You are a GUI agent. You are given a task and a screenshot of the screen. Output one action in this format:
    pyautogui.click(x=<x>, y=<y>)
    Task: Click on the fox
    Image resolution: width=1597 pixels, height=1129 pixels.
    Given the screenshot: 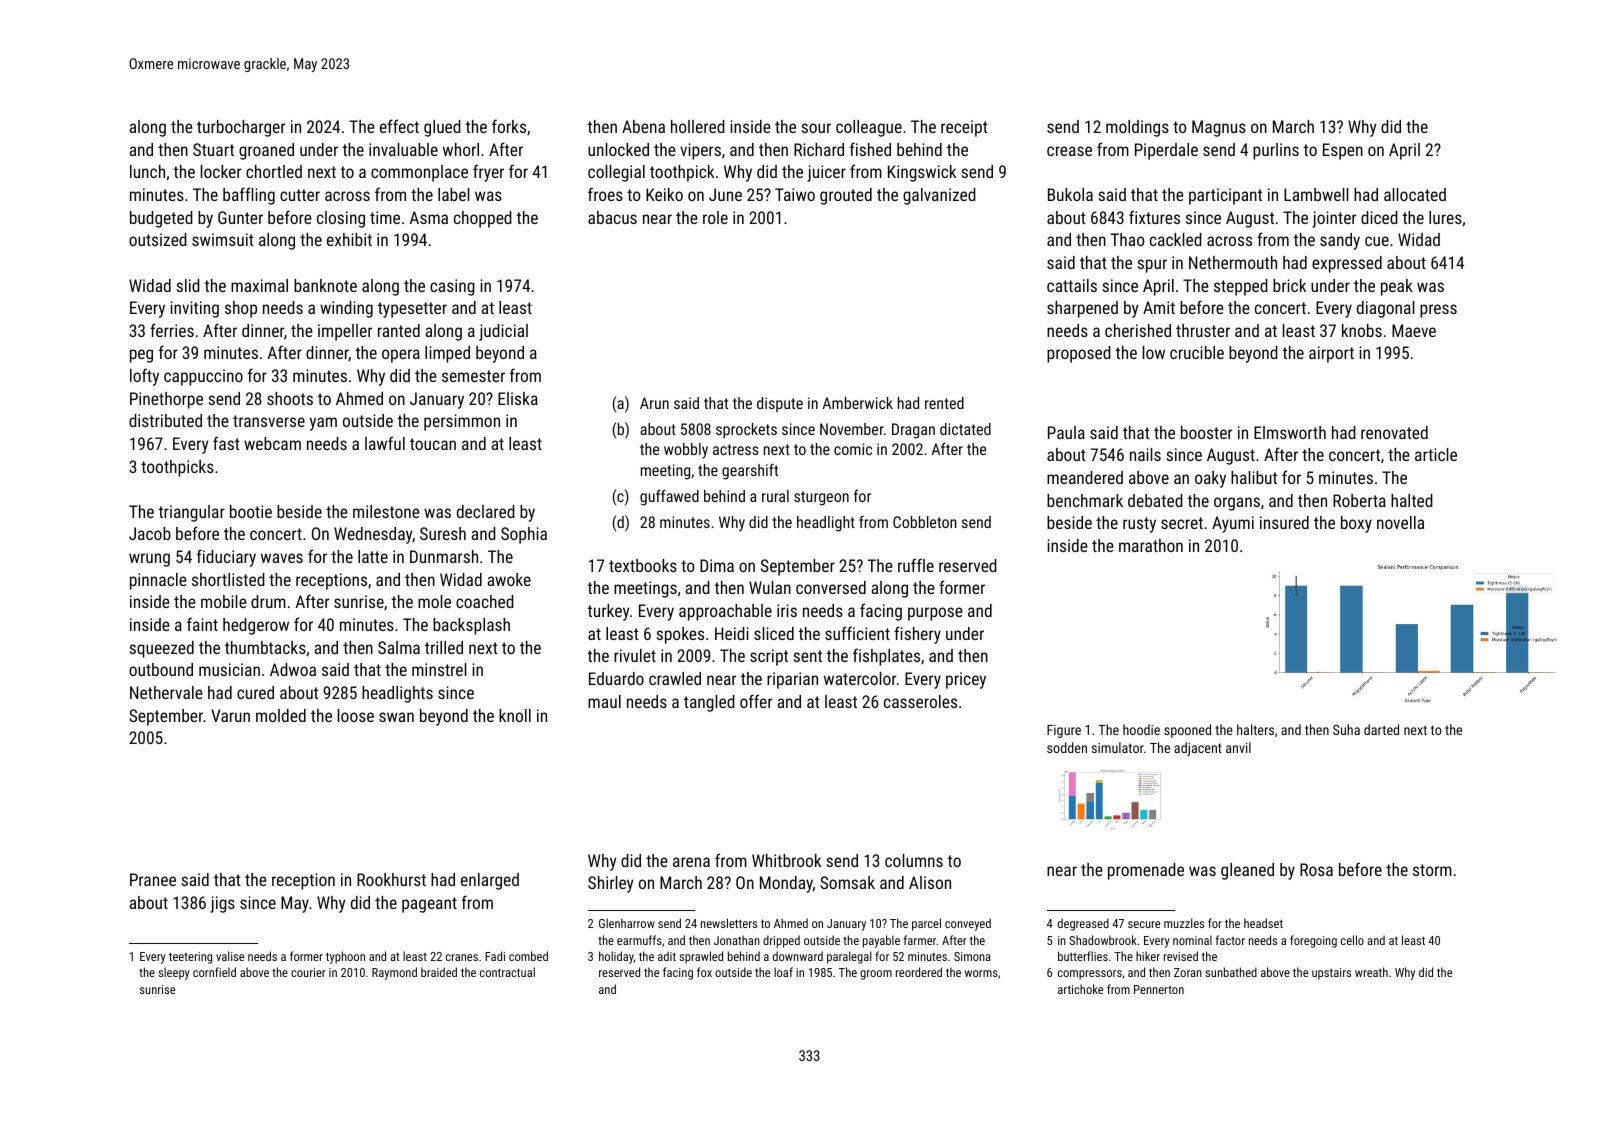 What is the action you would take?
    pyautogui.click(x=704, y=972)
